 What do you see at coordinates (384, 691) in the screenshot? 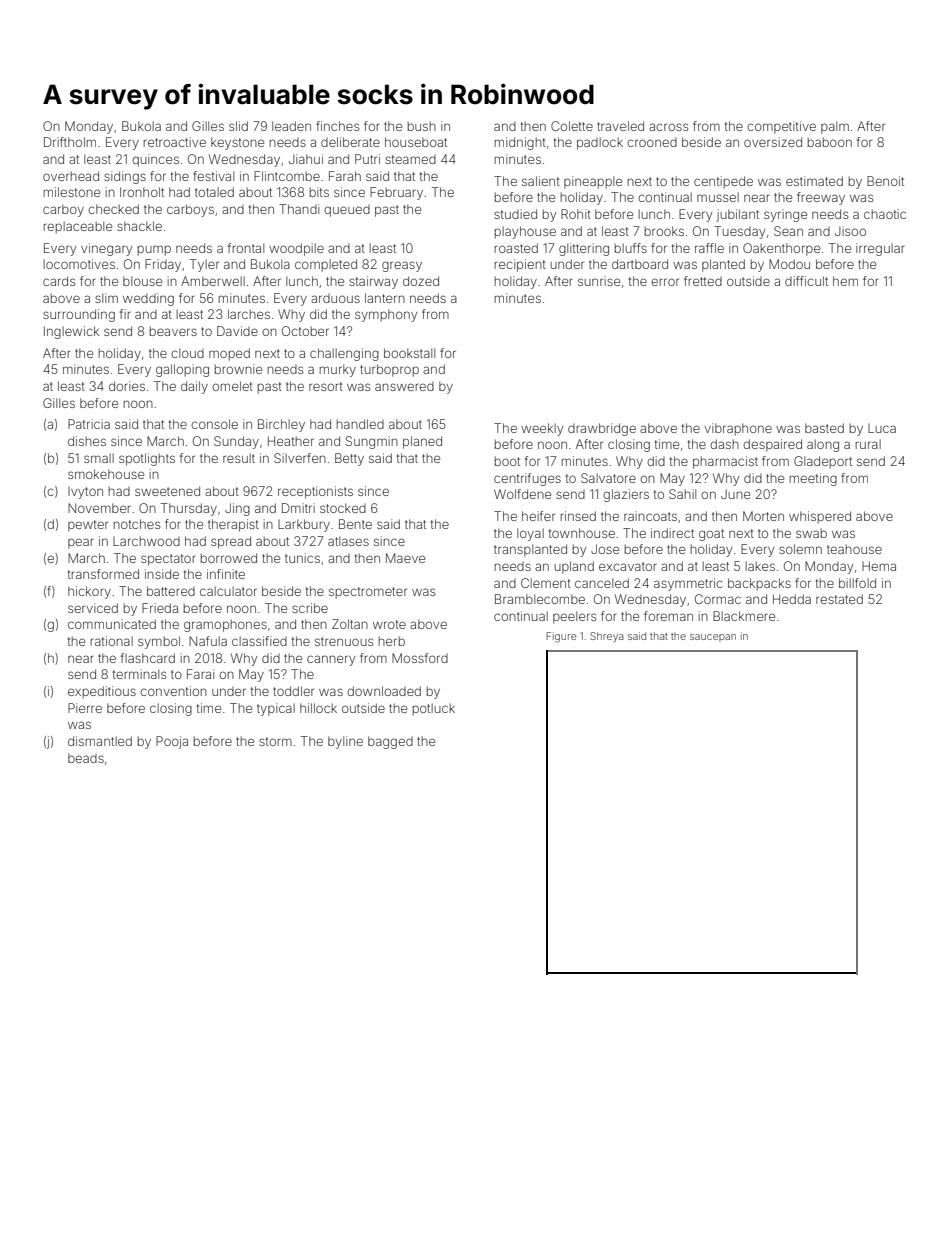
I see `downloaded` at bounding box center [384, 691].
